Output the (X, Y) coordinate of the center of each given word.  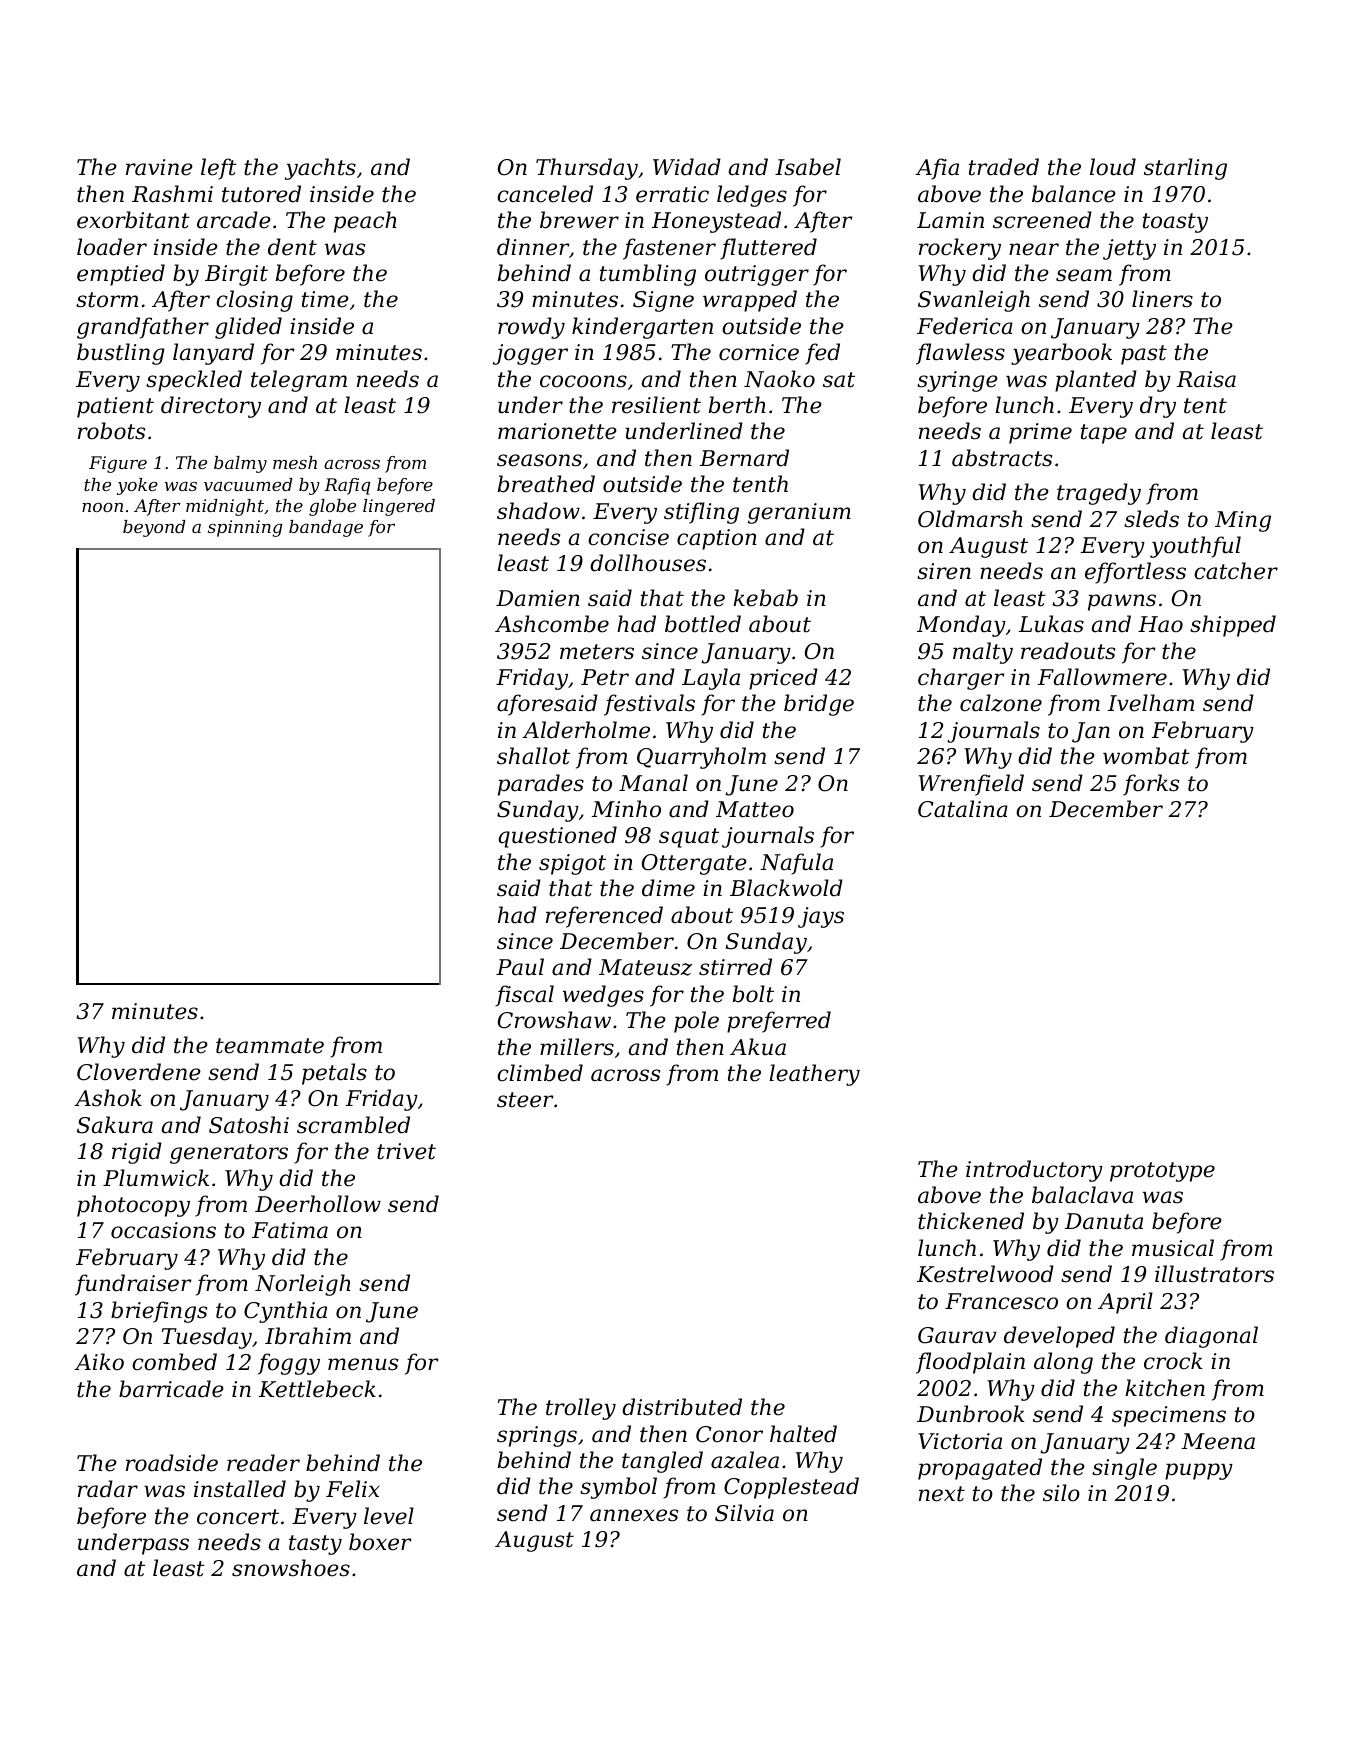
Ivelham (1151, 703)
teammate (270, 1046)
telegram (299, 381)
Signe (663, 301)
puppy (1199, 1471)
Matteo (755, 809)
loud (1113, 167)
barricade (171, 1389)
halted (803, 1434)
